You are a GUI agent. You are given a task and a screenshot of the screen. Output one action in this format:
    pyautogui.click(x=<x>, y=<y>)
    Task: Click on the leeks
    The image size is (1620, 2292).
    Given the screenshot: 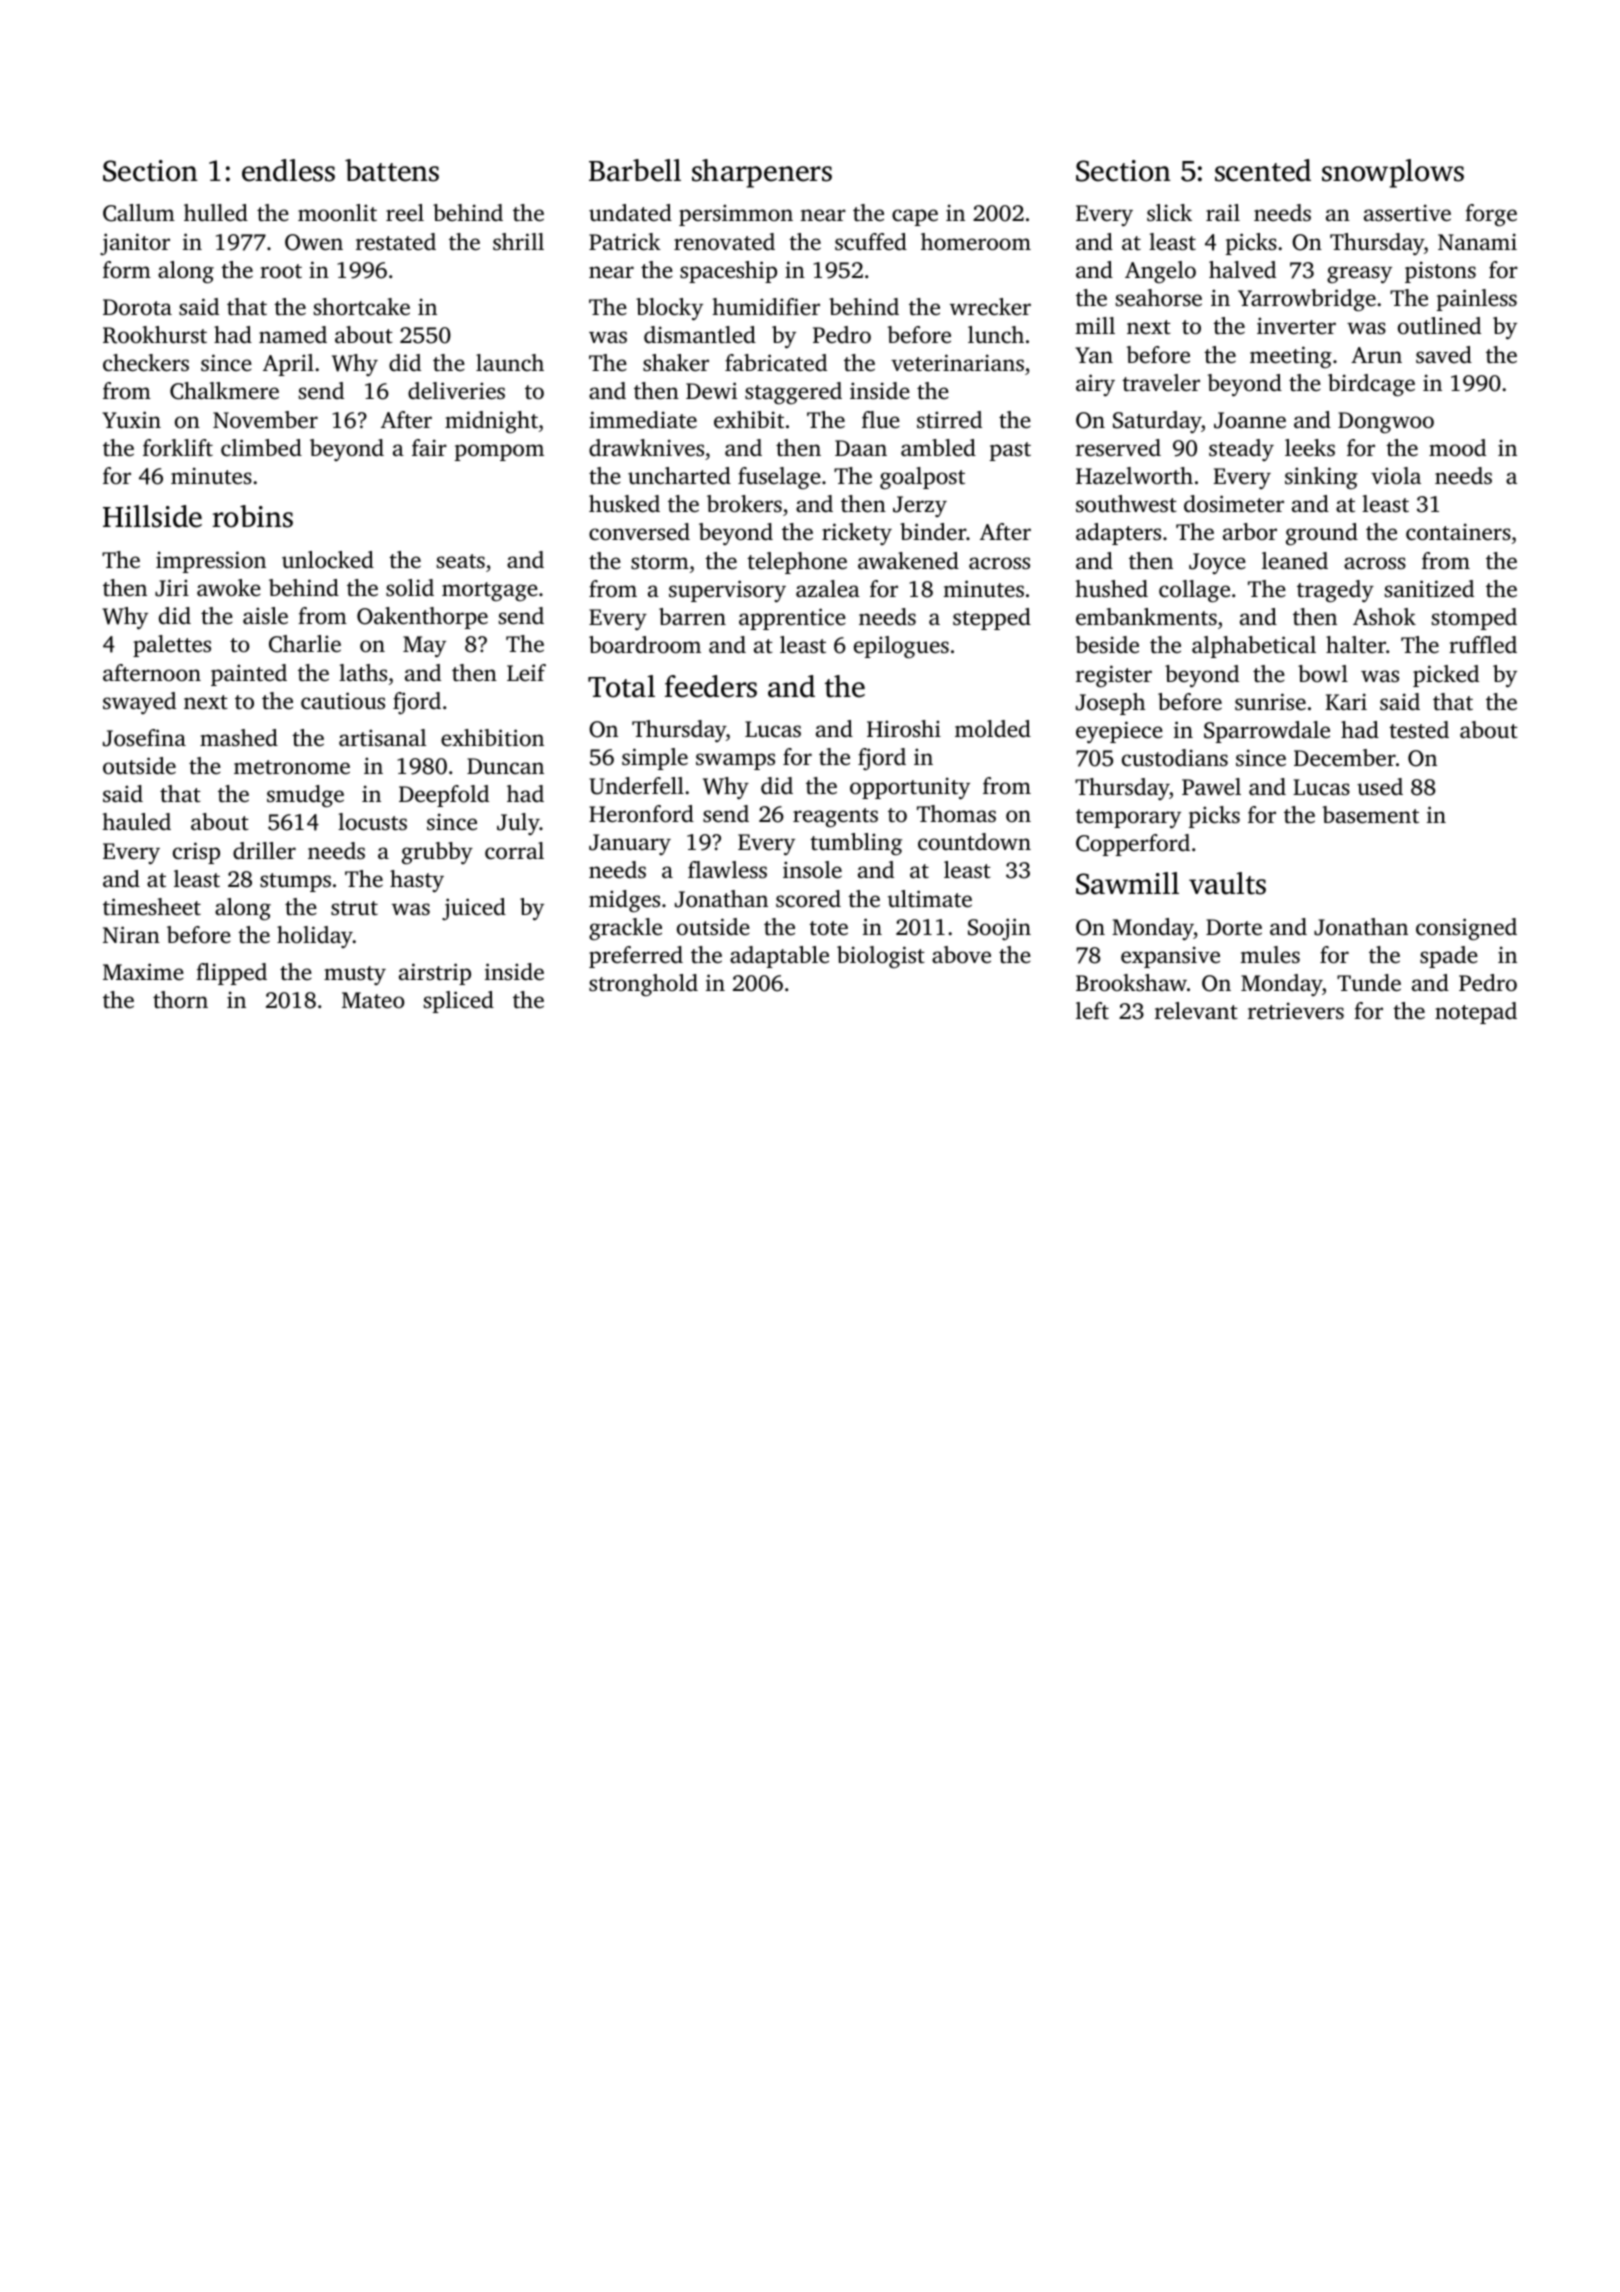 What is the action you would take?
    pyautogui.click(x=1310, y=448)
